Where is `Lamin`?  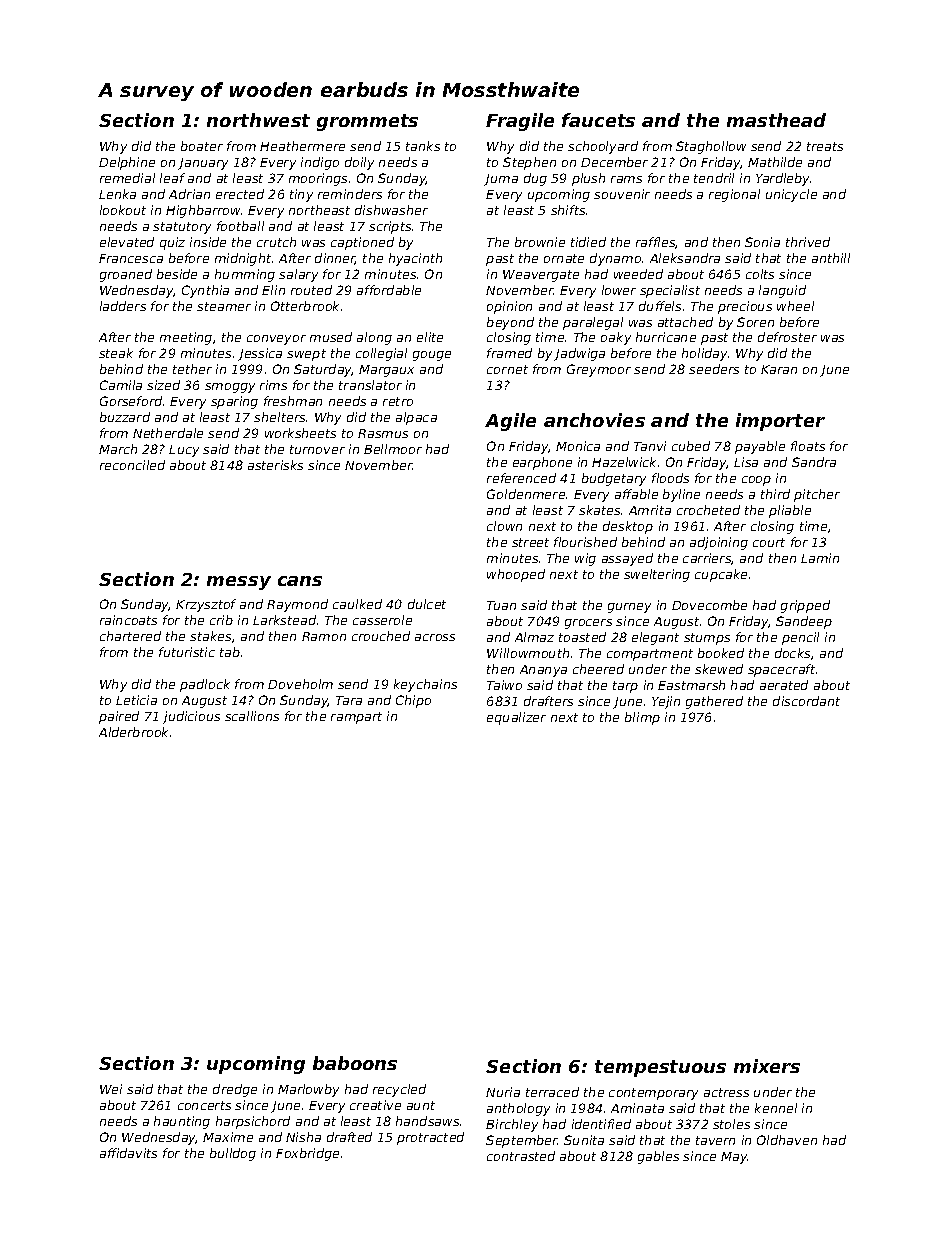 Lamin is located at coordinates (820, 558).
